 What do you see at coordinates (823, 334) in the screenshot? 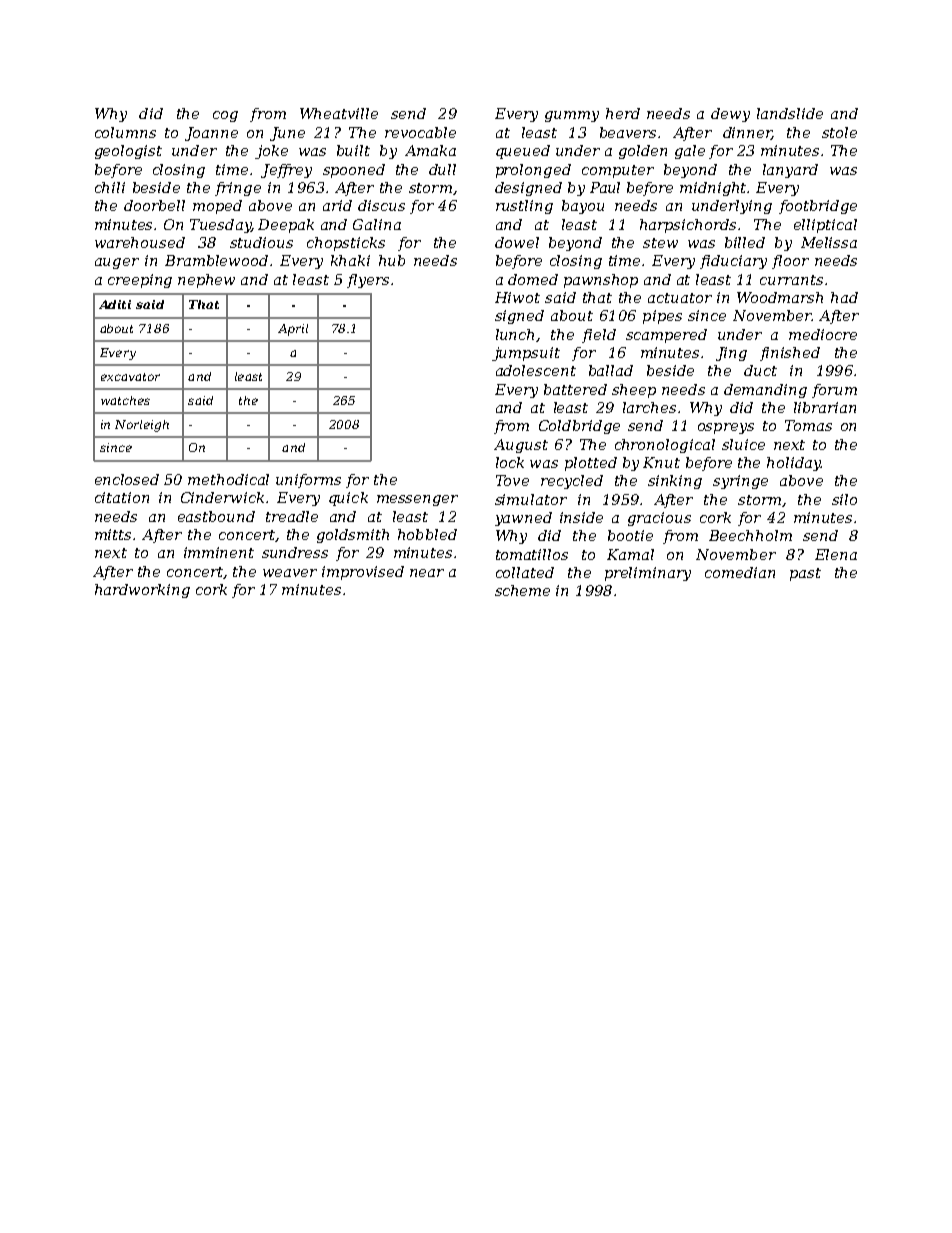
I see `mediocre` at bounding box center [823, 334].
